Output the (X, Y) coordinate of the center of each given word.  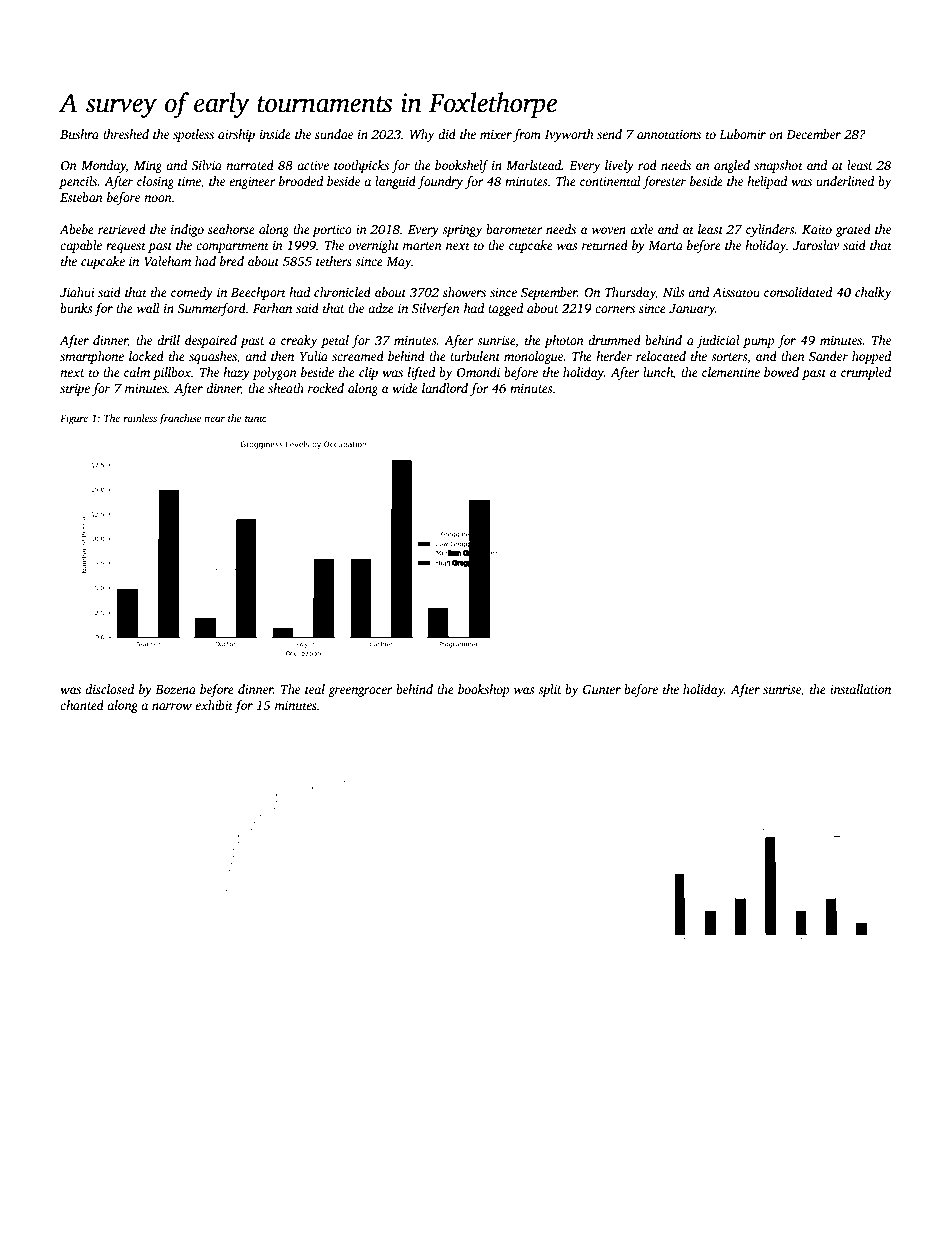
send (609, 134)
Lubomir (742, 134)
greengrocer (360, 692)
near (214, 419)
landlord (445, 388)
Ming (148, 167)
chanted (82, 705)
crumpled (866, 373)
